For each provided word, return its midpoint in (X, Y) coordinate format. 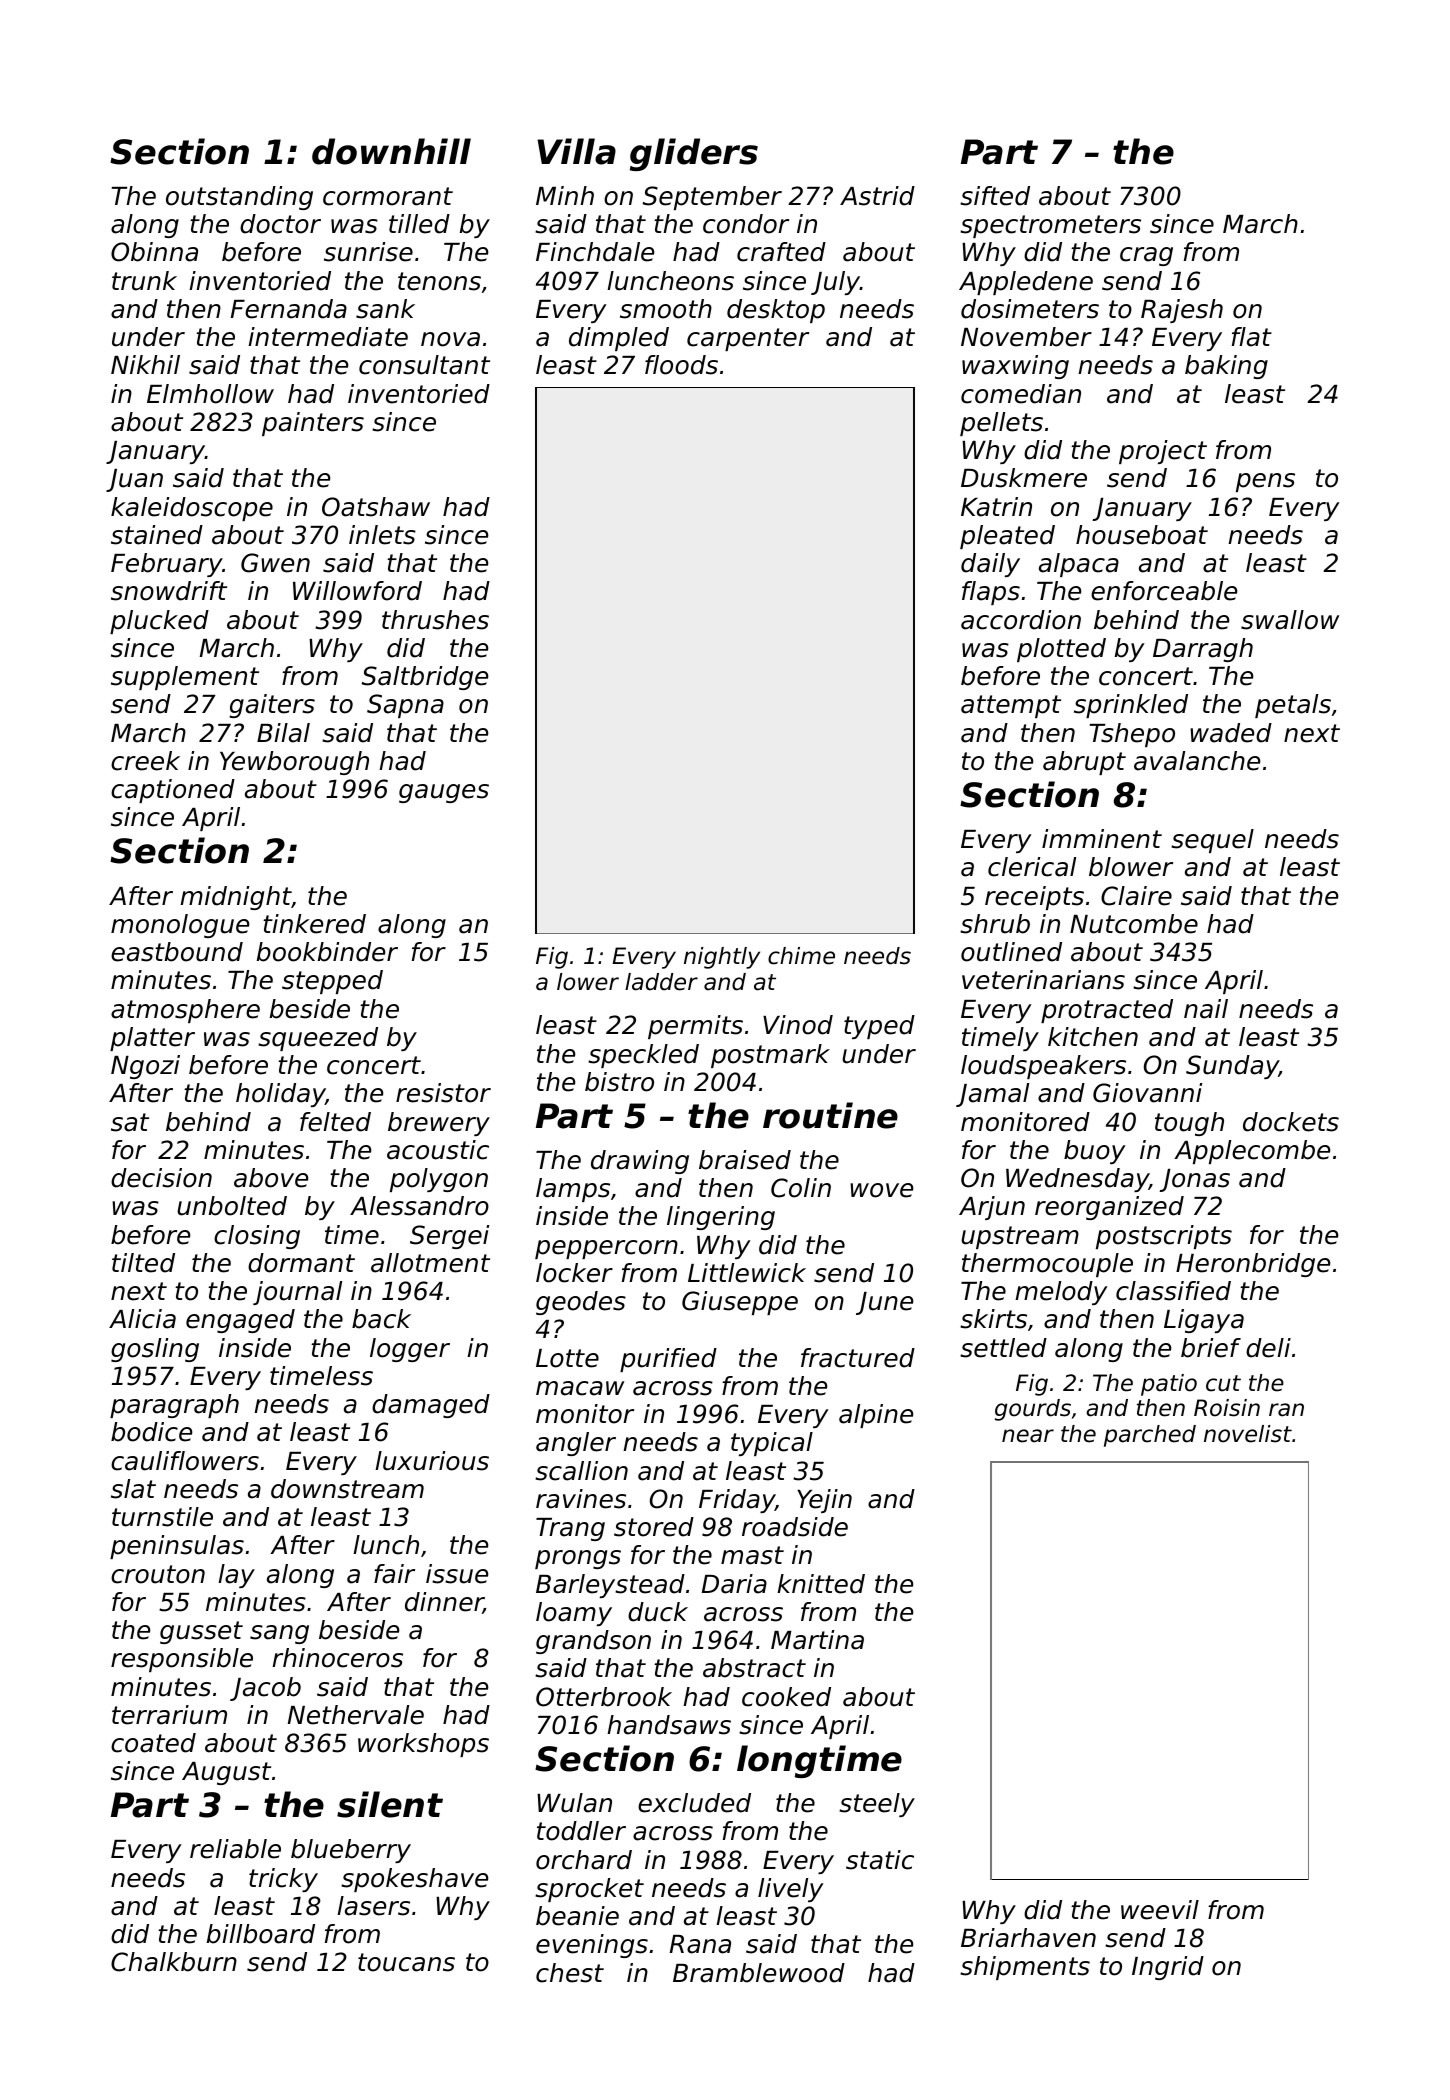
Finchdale (595, 252)
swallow (1290, 620)
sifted (995, 196)
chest (570, 1973)
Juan (134, 480)
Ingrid (1168, 1968)
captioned (173, 791)
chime (801, 956)
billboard (261, 1934)
